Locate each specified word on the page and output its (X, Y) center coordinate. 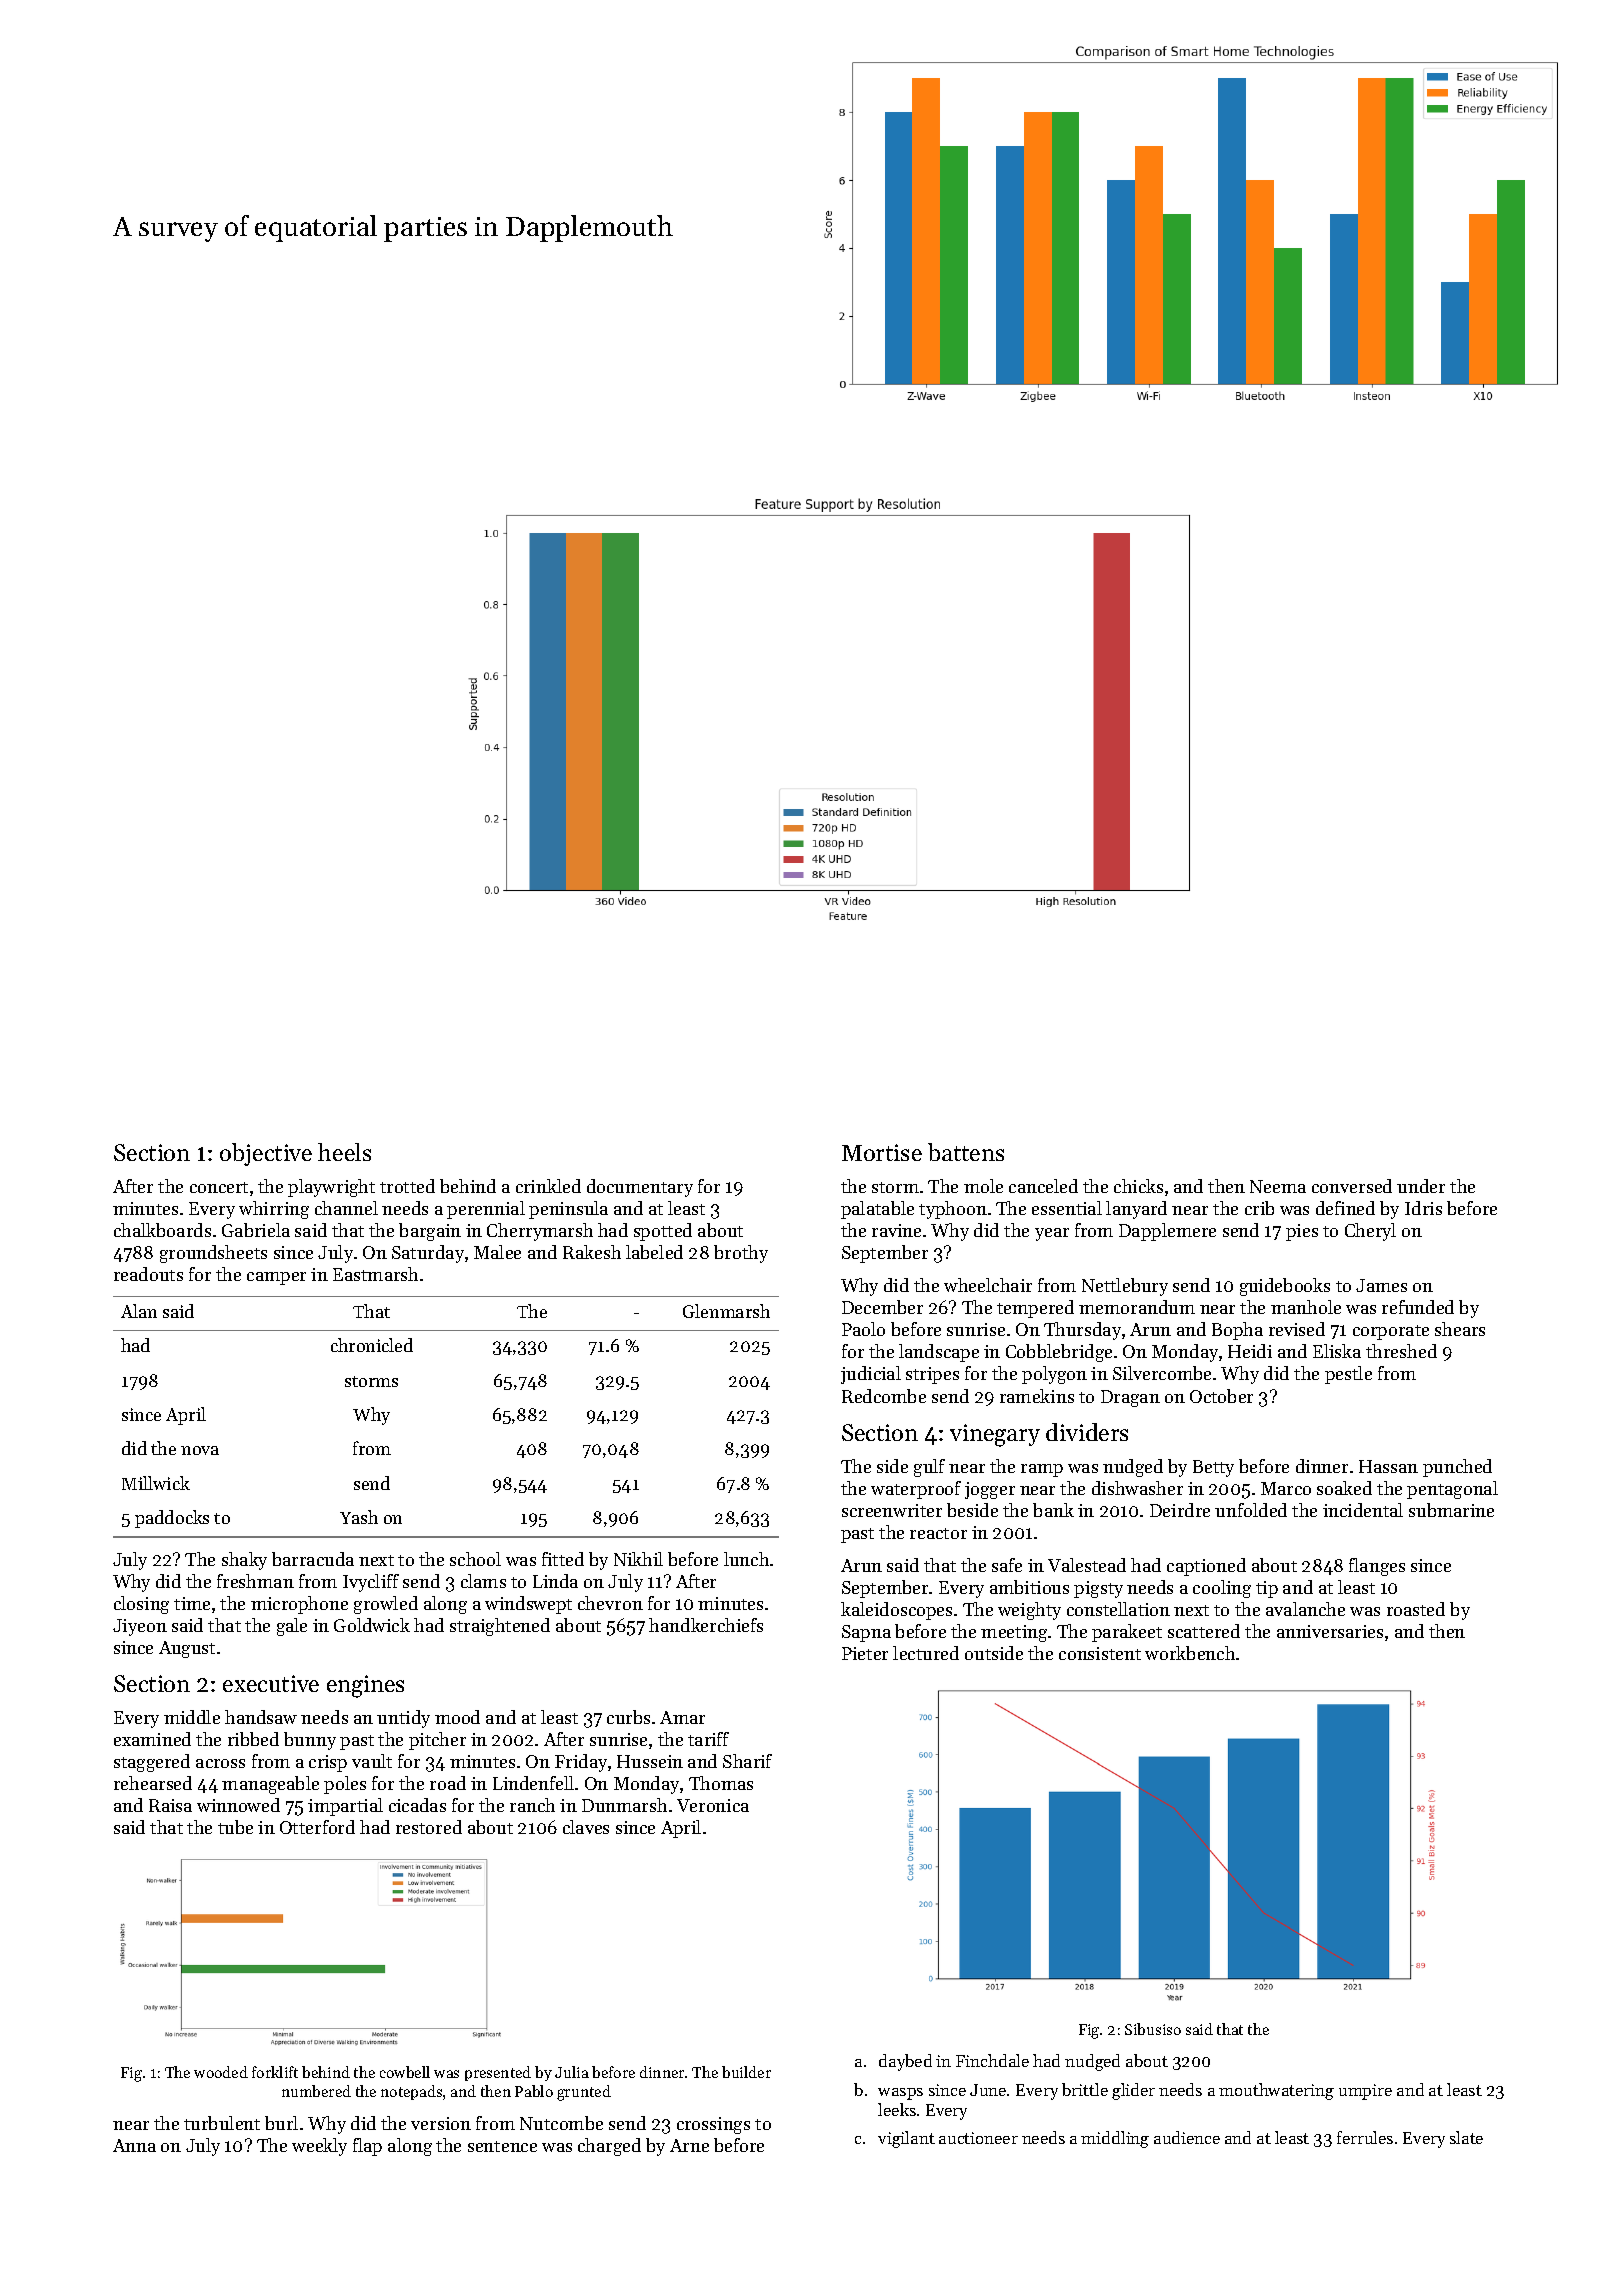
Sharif (747, 1761)
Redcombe (884, 1396)
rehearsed (153, 1783)
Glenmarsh (726, 1311)
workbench (1190, 1653)
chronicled (372, 1345)
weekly (319, 2147)
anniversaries (1330, 1631)
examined (152, 1739)
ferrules (1365, 2137)
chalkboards (162, 1230)
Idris (1423, 1208)
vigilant (906, 2139)
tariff (708, 1739)
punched (1457, 1468)
